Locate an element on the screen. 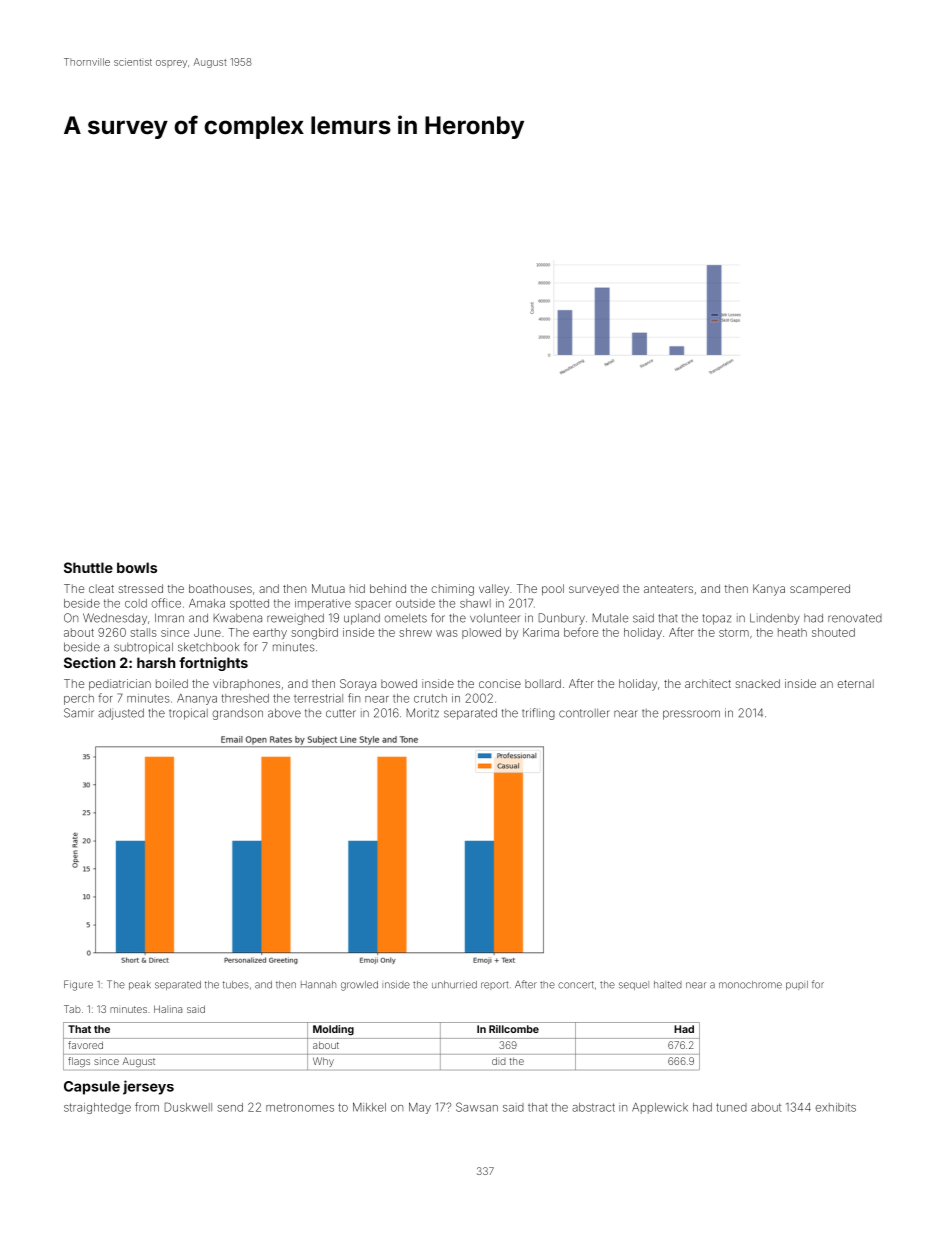 This screenshot has height=1233, width=952. pool is located at coordinates (553, 590).
